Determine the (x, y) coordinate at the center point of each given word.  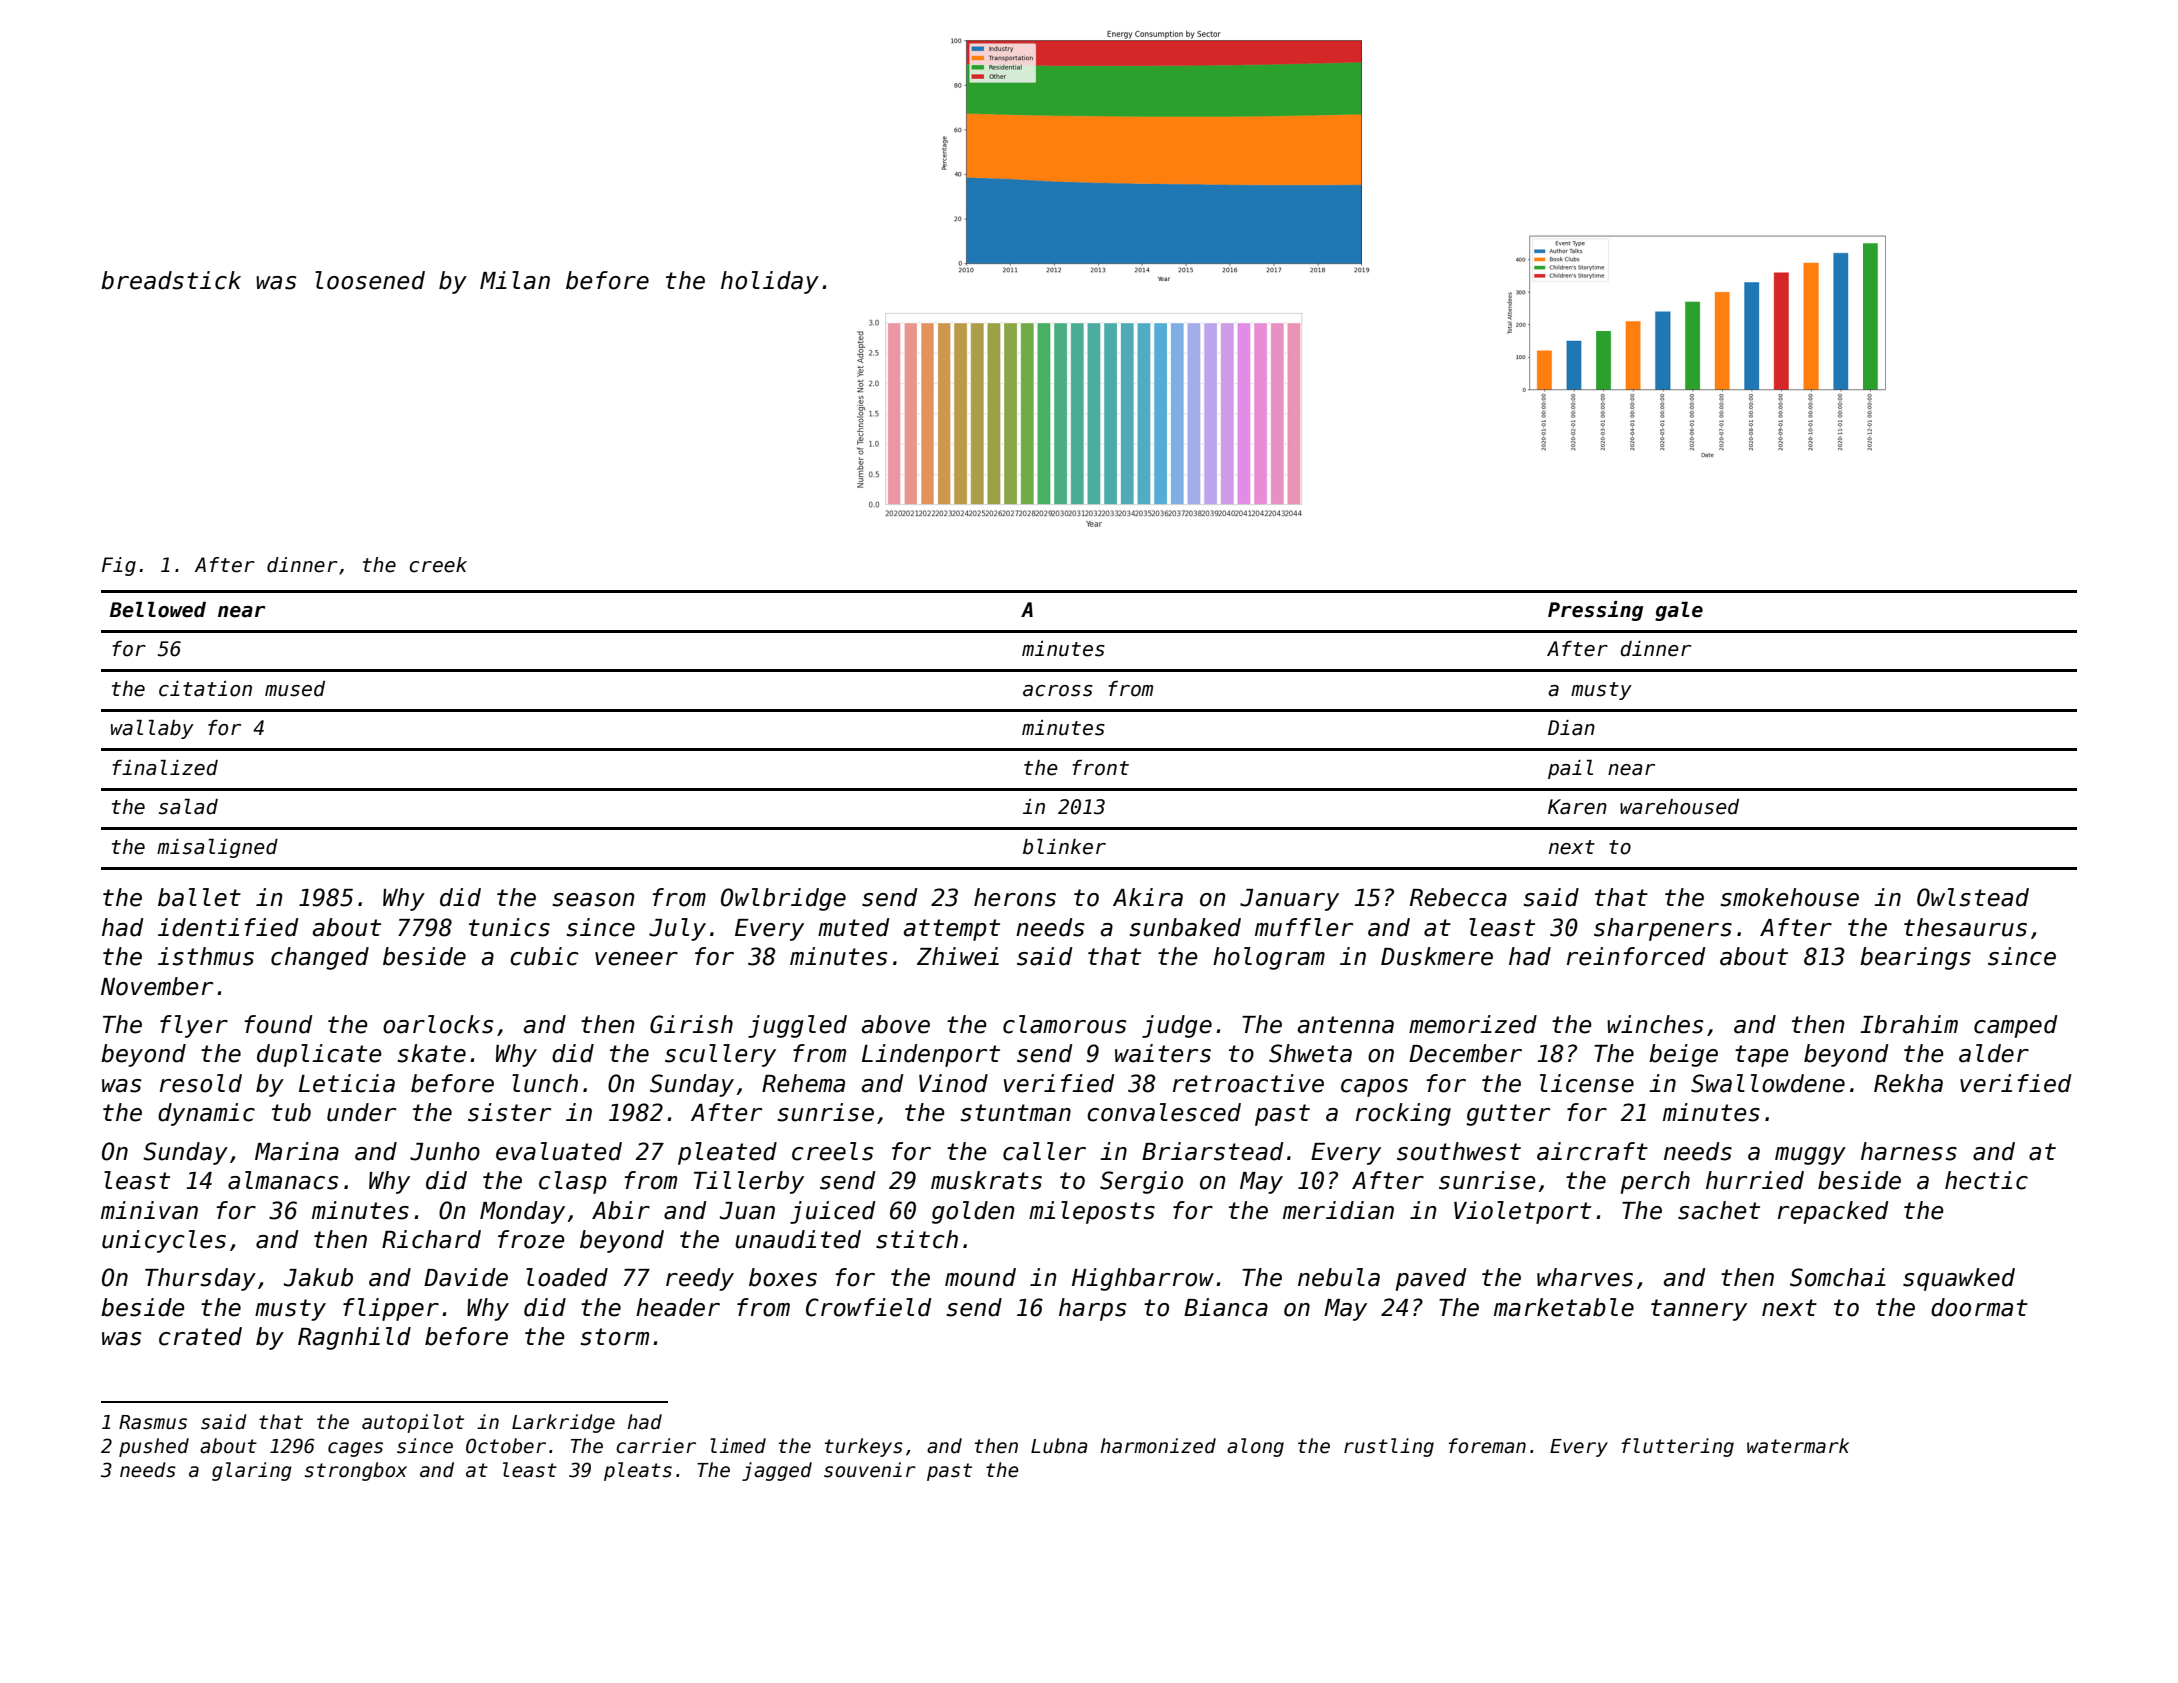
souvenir (870, 1470)
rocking (1403, 1114)
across (1058, 691)
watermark (1798, 1446)
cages (355, 1449)
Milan (515, 280)
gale (1679, 611)
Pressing (1595, 611)
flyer (194, 1026)
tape (1762, 1056)
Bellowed (158, 610)
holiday (770, 282)
